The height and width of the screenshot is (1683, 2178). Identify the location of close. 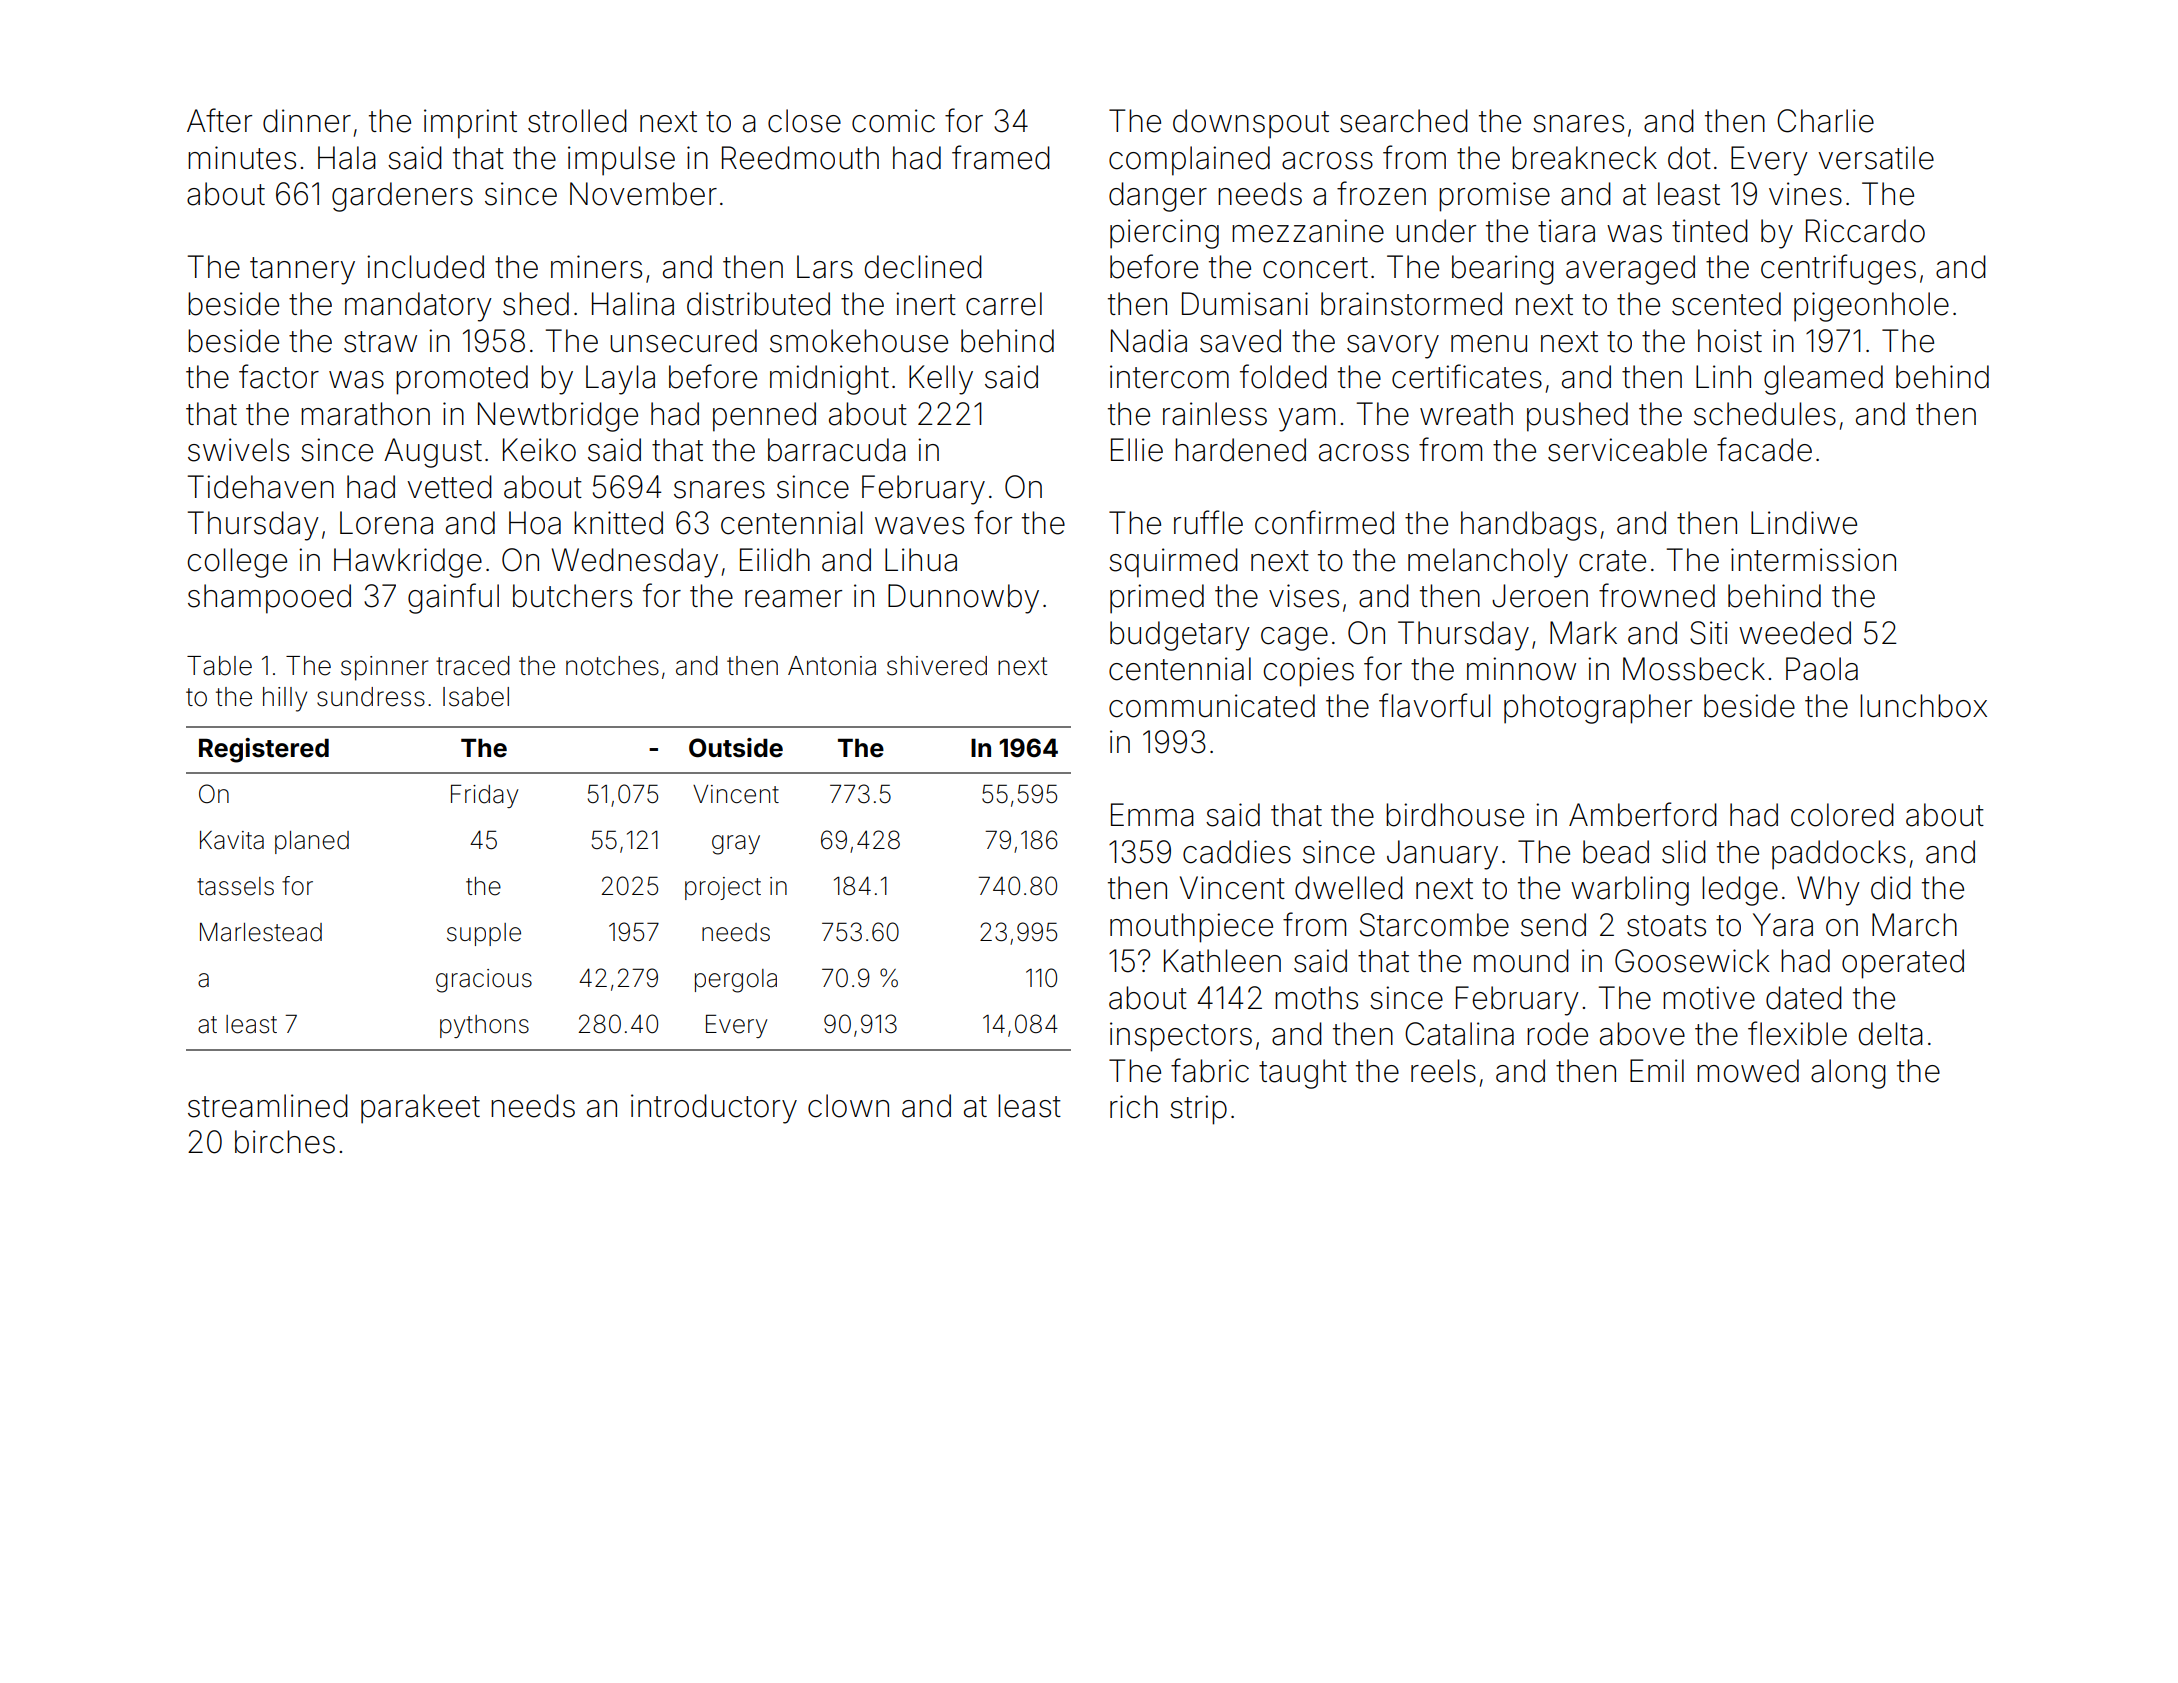
(804, 121).
